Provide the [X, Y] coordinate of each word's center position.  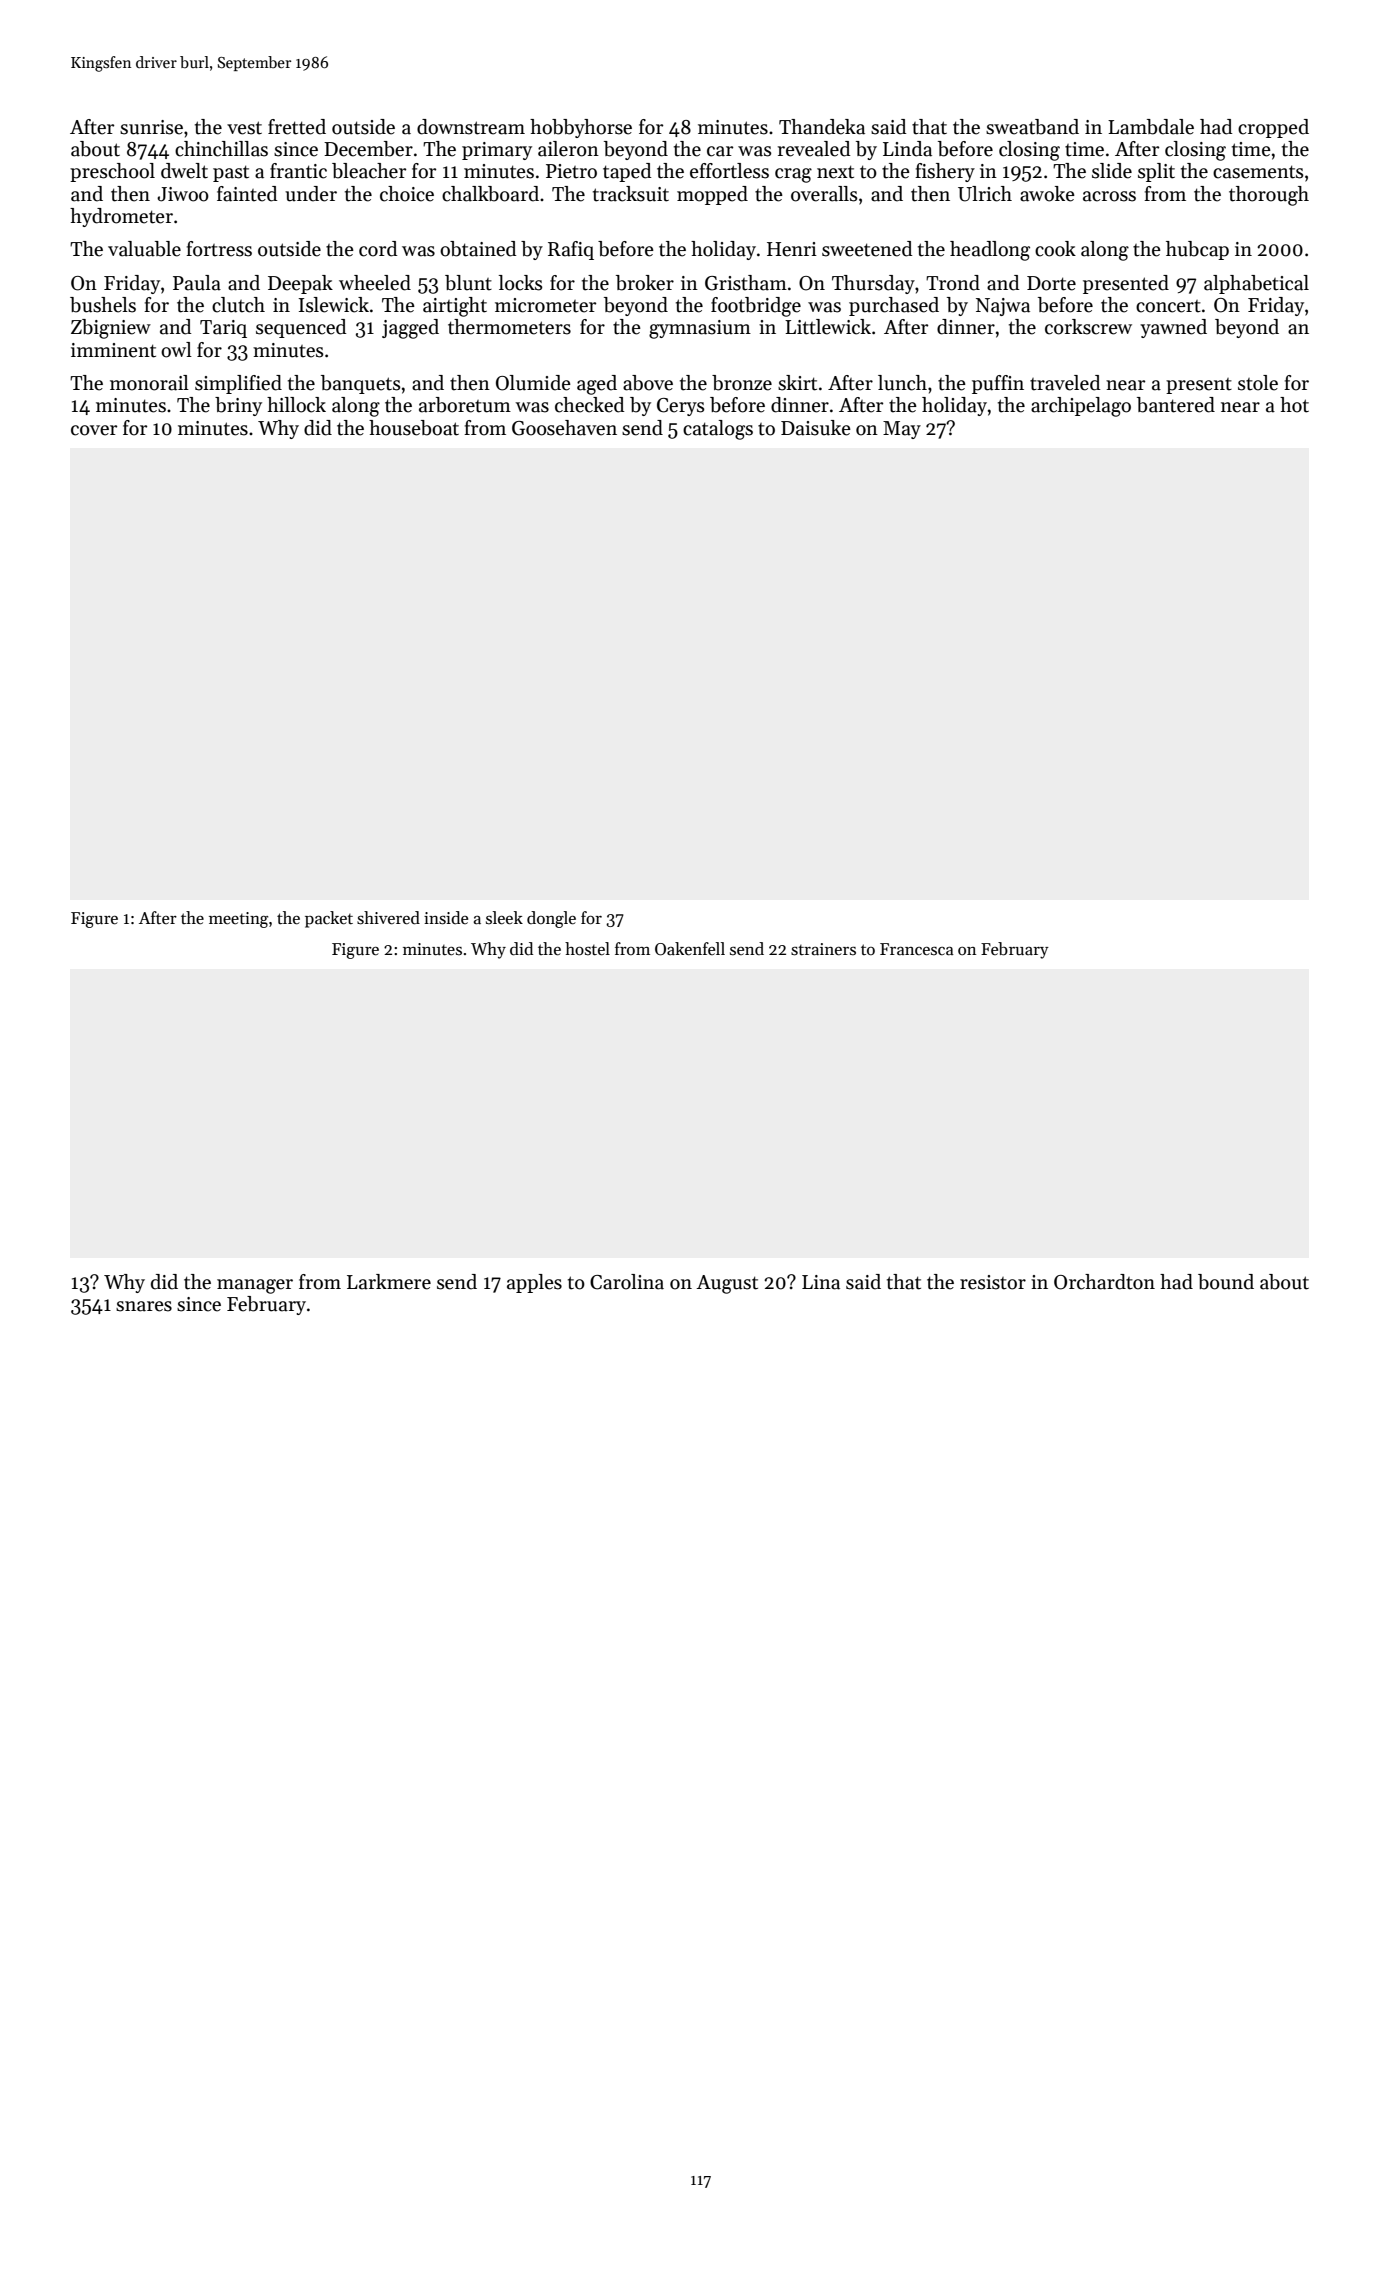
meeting [238, 920]
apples [534, 1283]
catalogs [718, 430]
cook [1055, 249]
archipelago [1081, 407]
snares [144, 1306]
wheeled [375, 283]
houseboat [414, 428]
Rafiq [571, 250]
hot [1294, 405]
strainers [823, 949]
